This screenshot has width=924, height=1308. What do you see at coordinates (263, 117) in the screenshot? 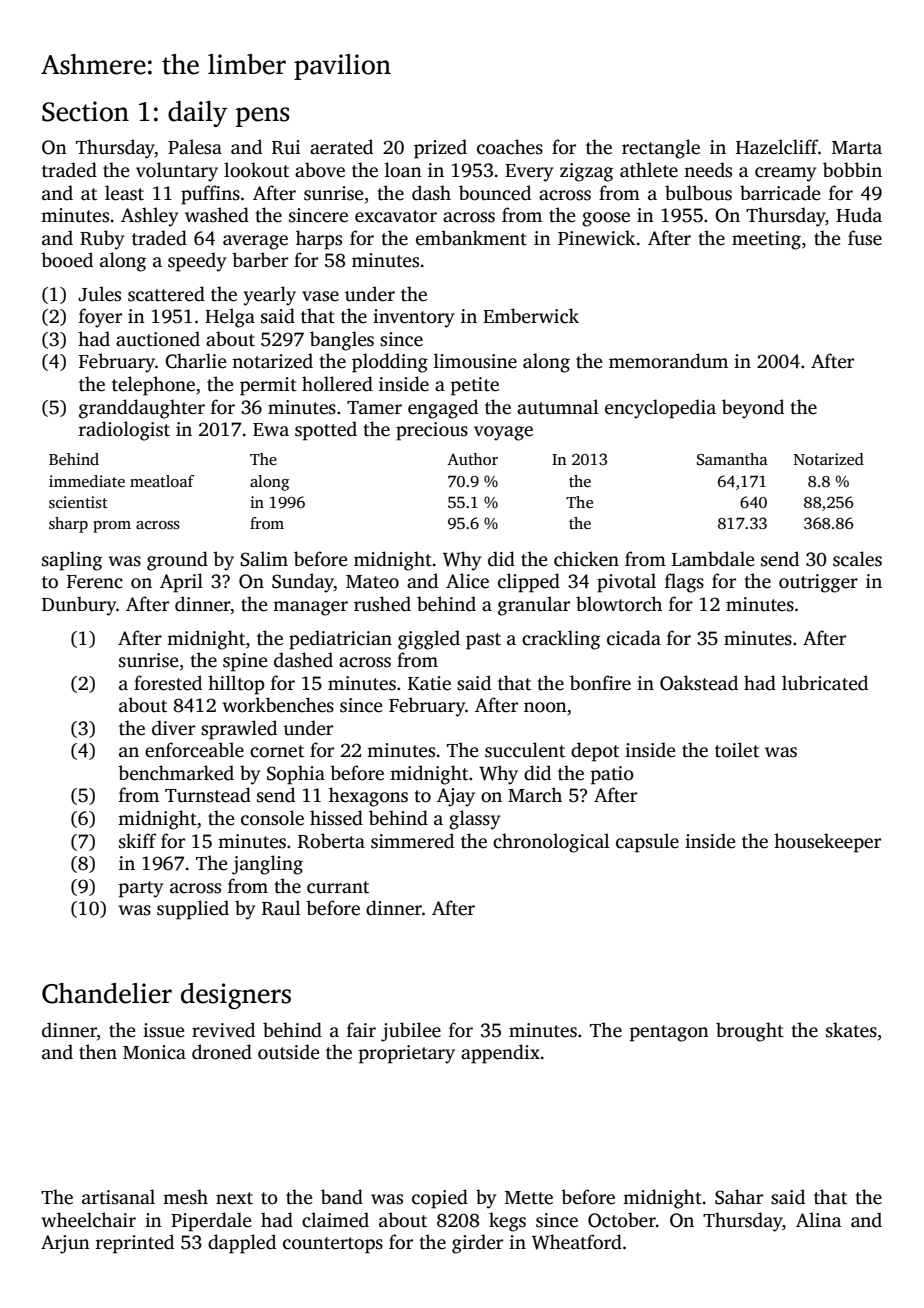
I see `pens` at bounding box center [263, 117].
